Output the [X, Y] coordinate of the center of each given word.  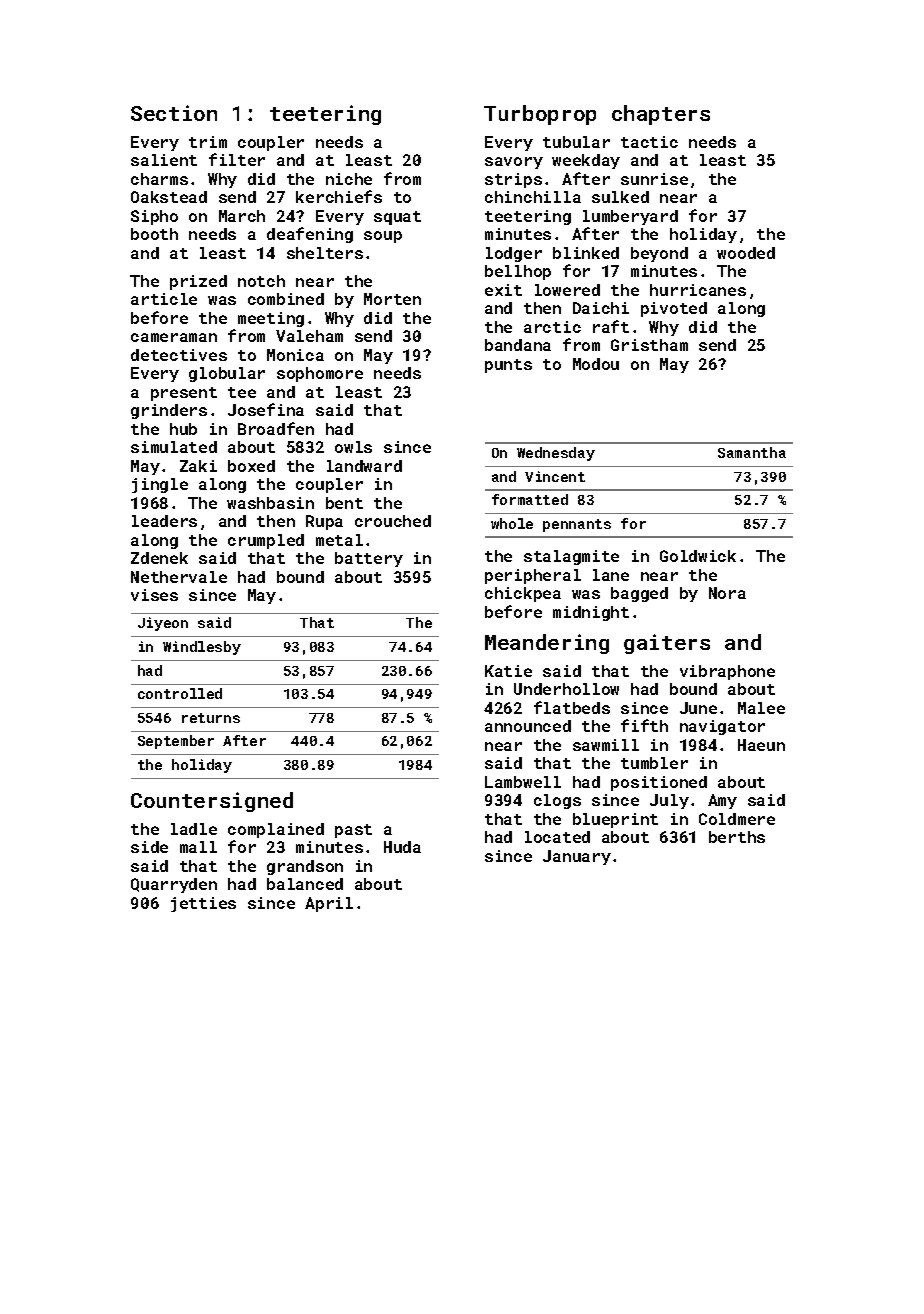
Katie [508, 671]
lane [611, 575]
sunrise [654, 179]
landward [364, 466]
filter [237, 159]
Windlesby [202, 648]
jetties [203, 904]
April [329, 904]
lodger [514, 254]
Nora [727, 593]
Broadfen [276, 428]
